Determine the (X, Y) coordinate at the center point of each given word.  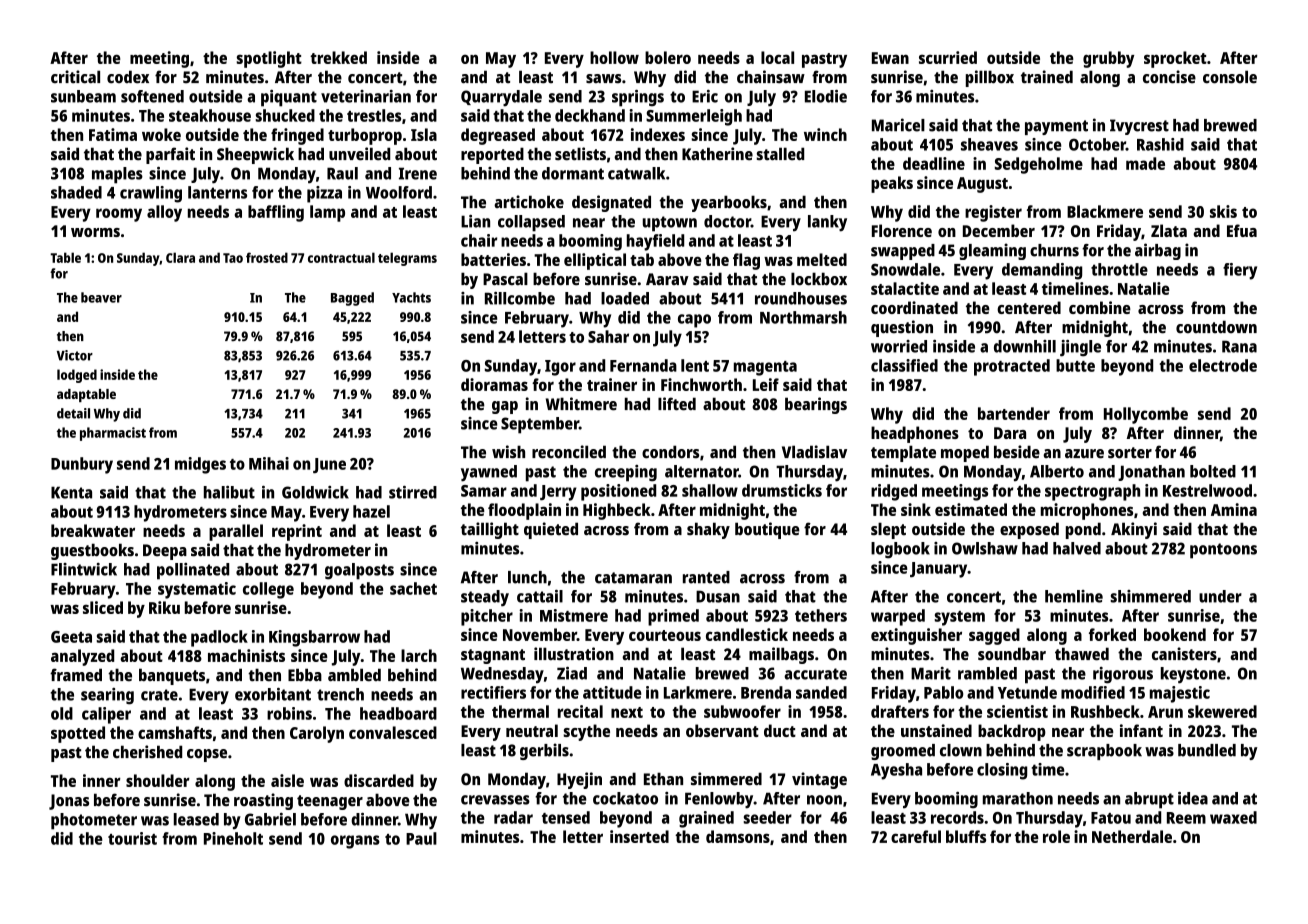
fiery (1240, 271)
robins (289, 713)
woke (161, 134)
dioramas (494, 384)
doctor (727, 221)
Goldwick (315, 492)
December (999, 230)
